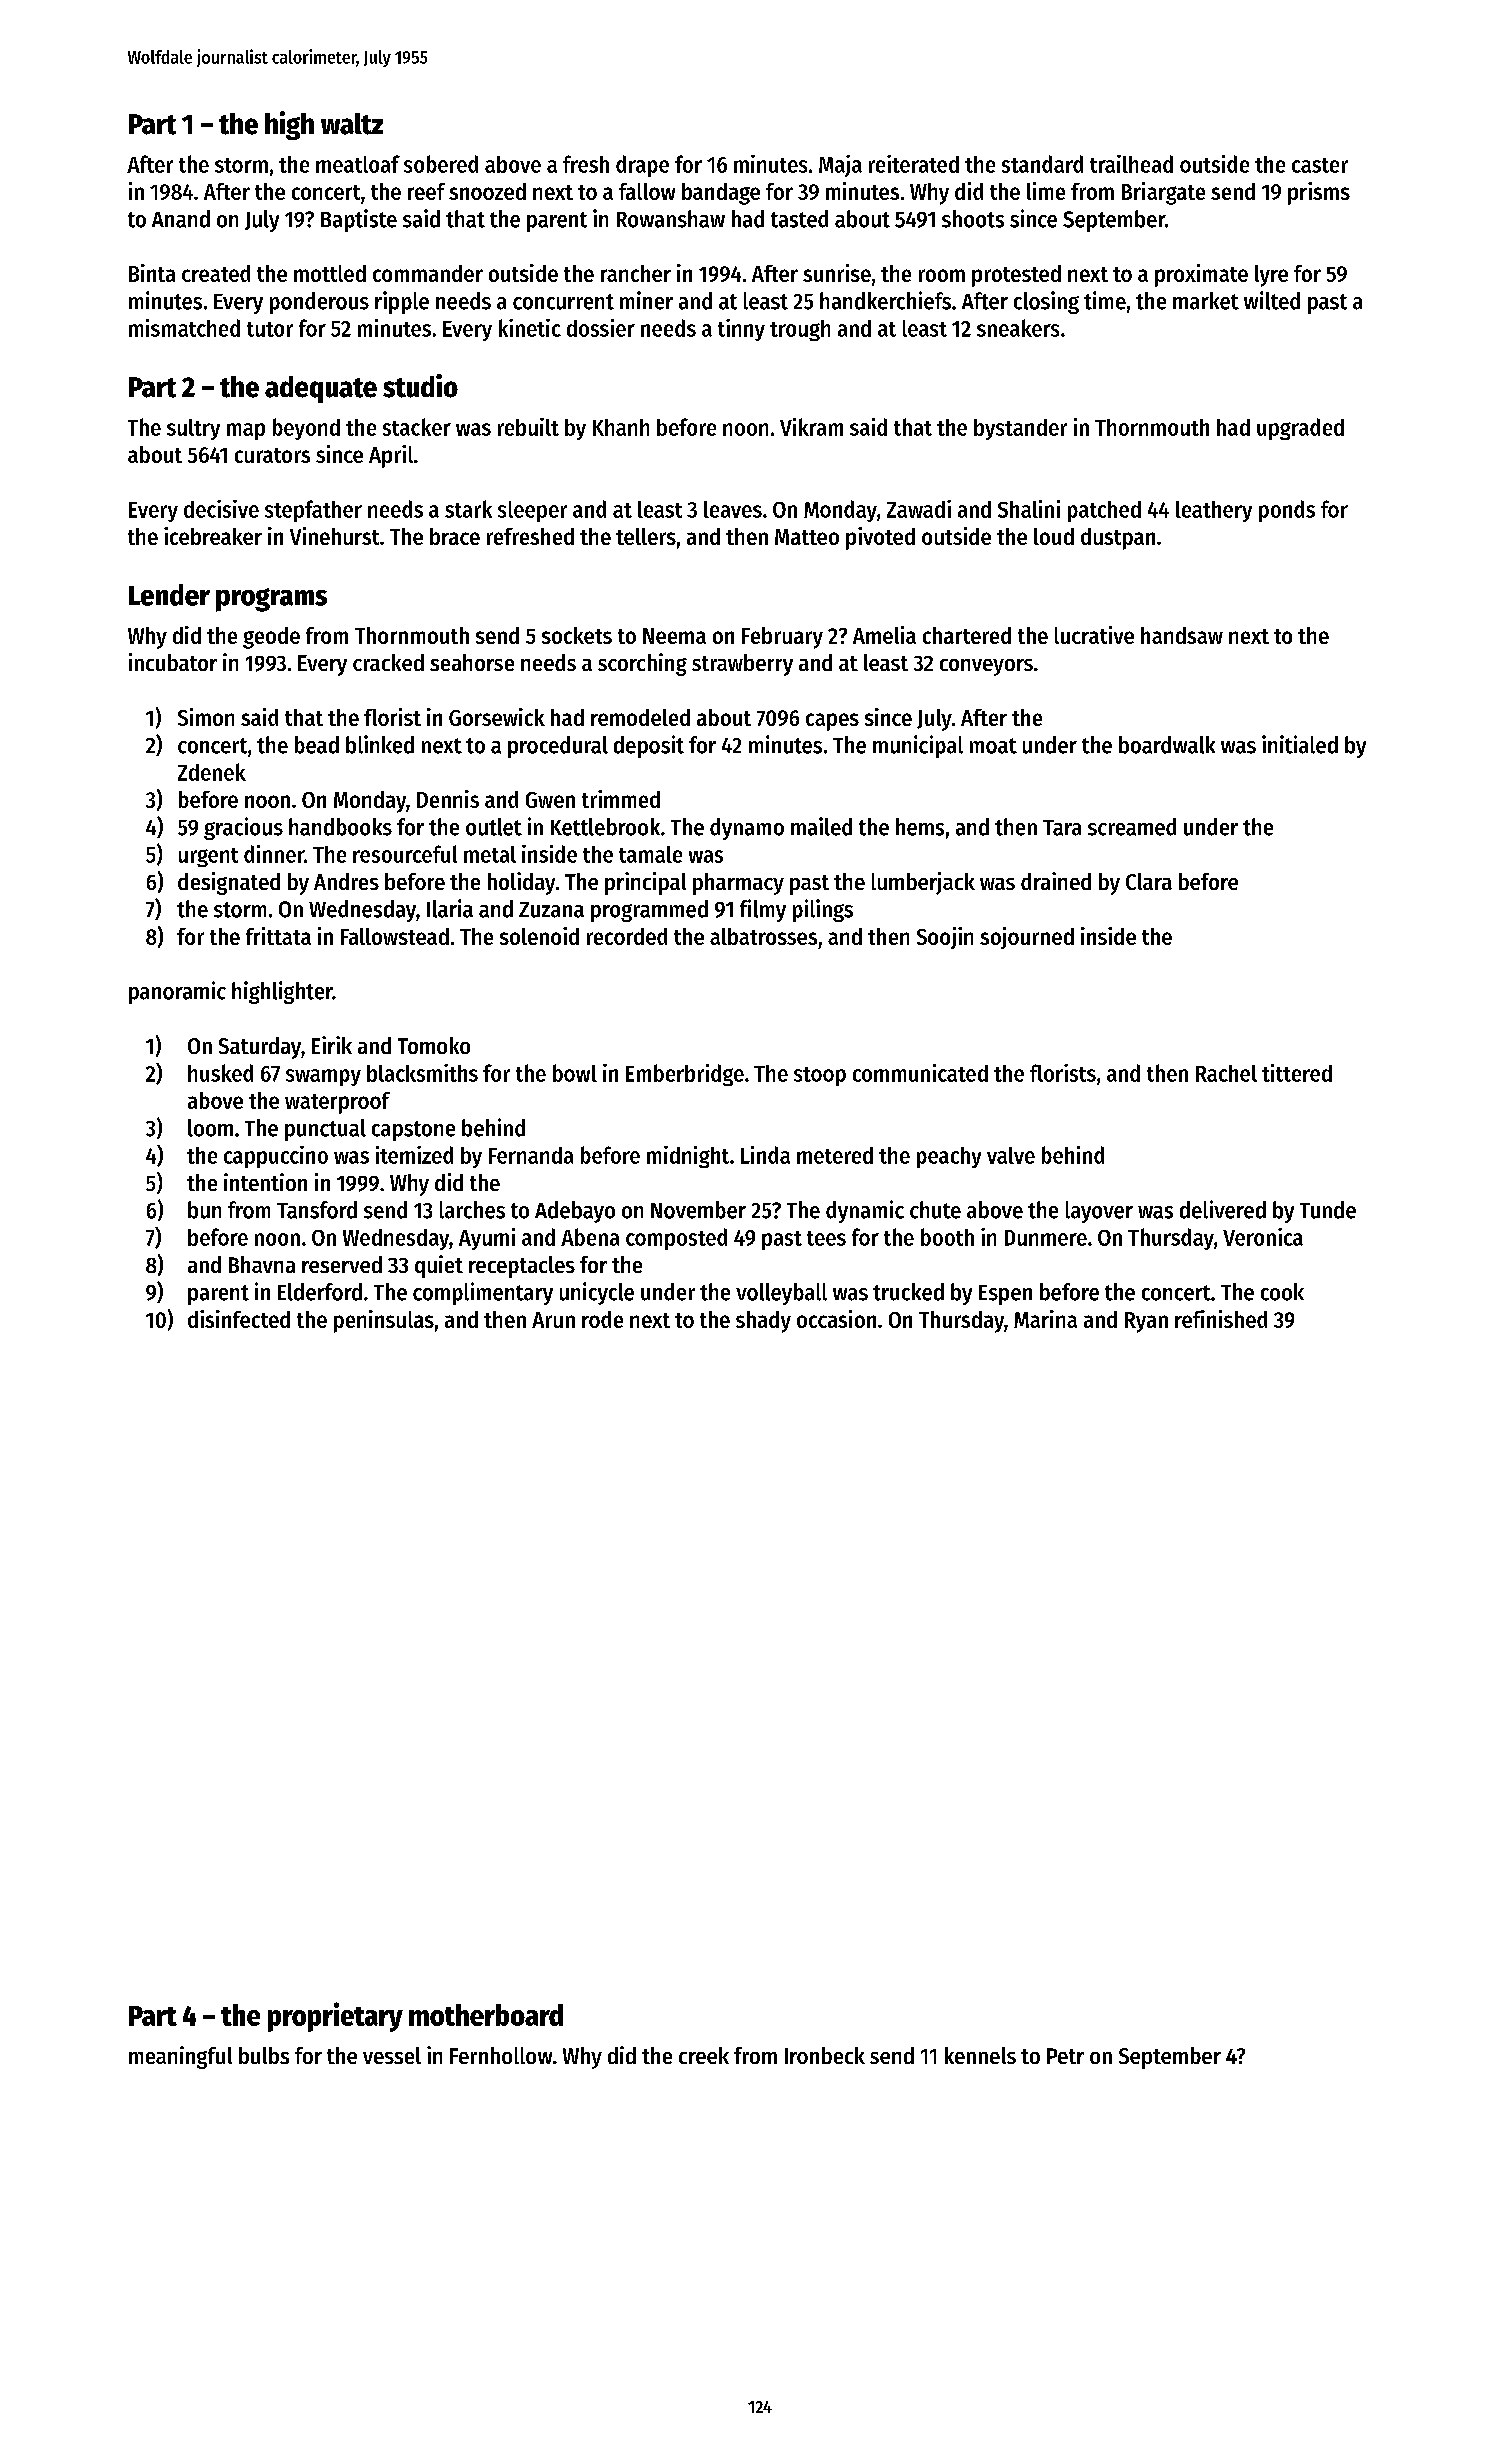 This screenshot has width=1496, height=2464. Describe the element at coordinates (1065, 2056) in the screenshot. I see `Petr` at that location.
